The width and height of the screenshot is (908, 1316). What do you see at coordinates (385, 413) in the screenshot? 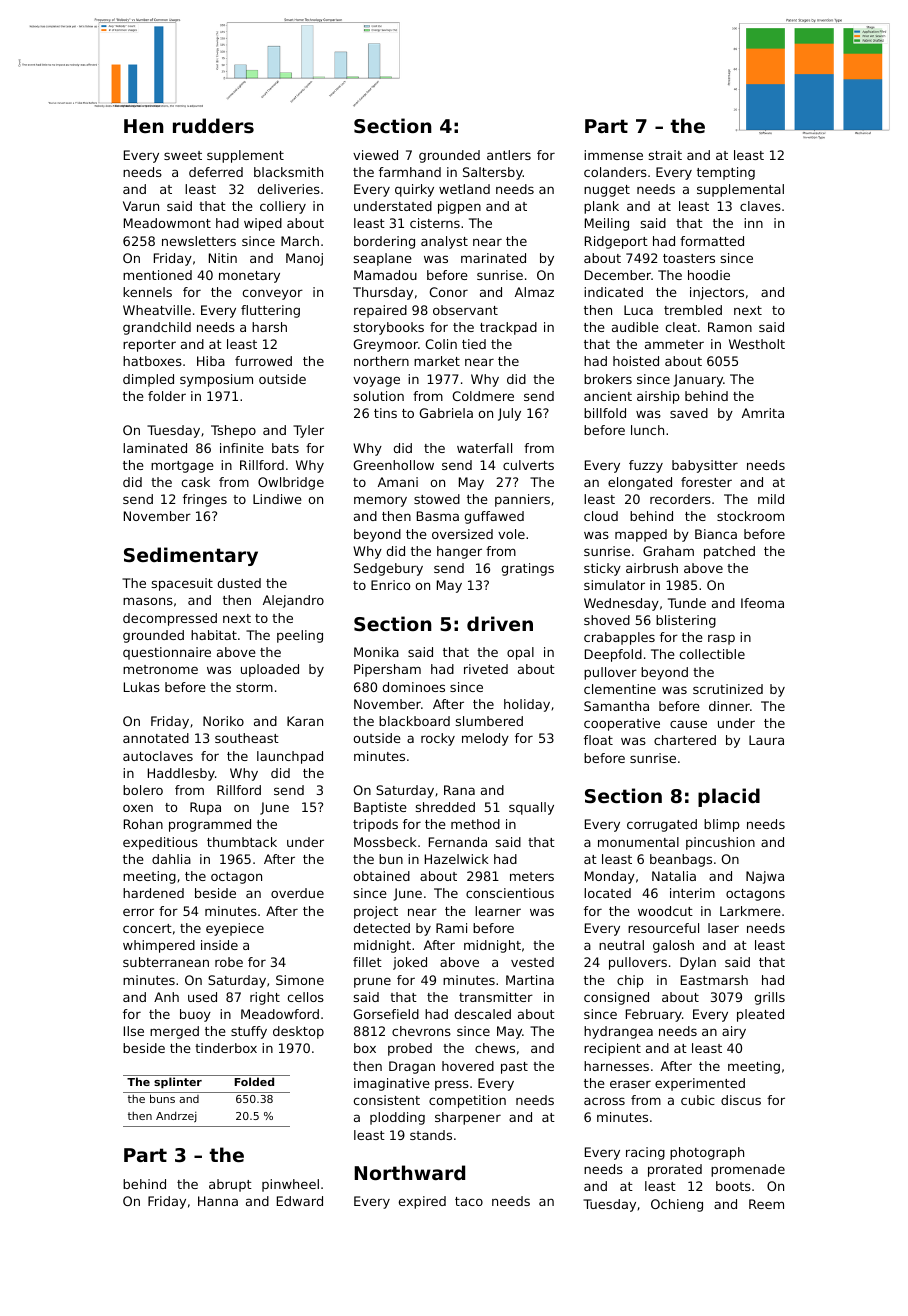
I see `tins` at bounding box center [385, 413].
